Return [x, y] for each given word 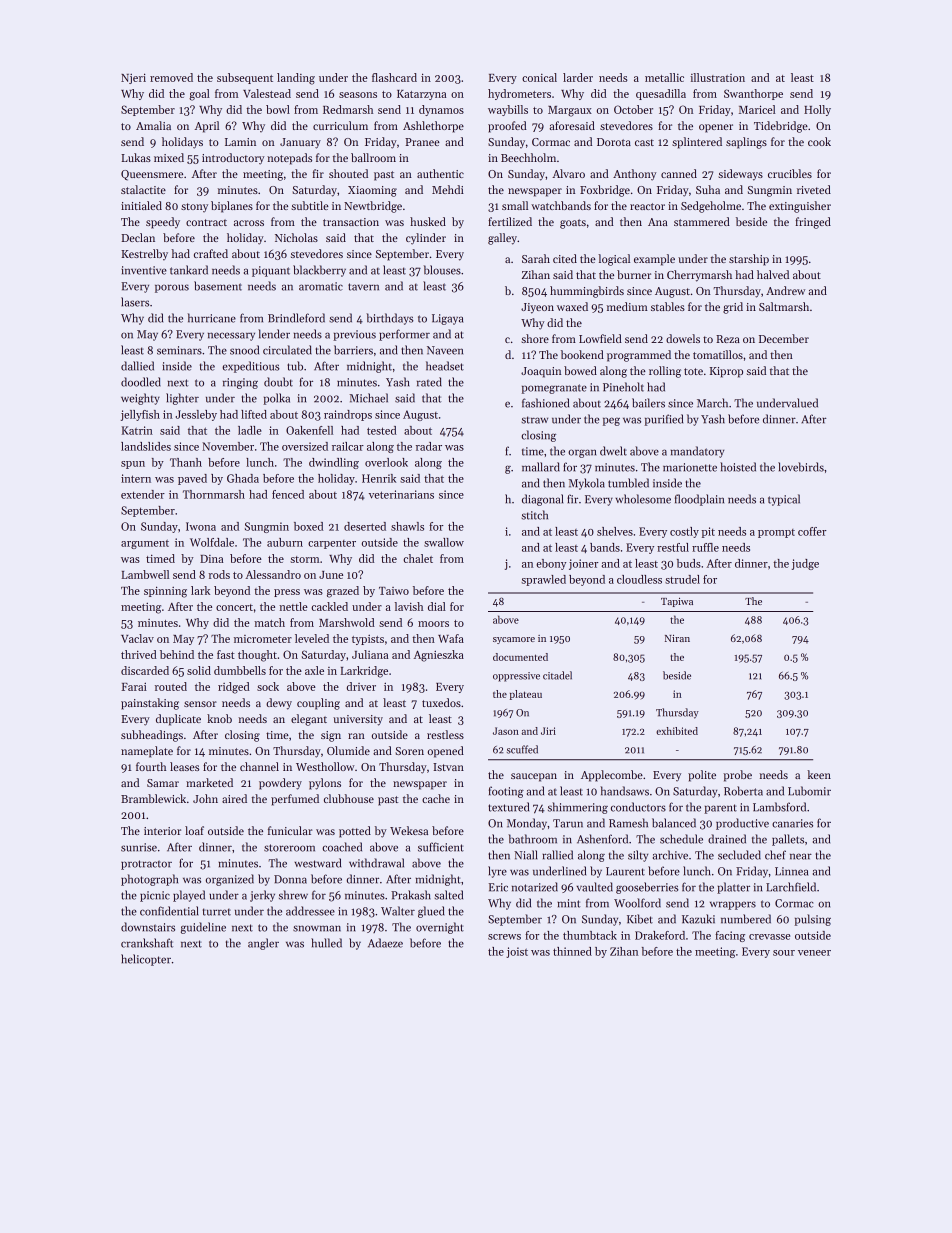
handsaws [624, 791]
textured [508, 807]
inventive [144, 270]
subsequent [245, 78]
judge [805, 564]
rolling [665, 372]
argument [145, 544]
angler [263, 944]
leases [184, 766]
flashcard [394, 77]
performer [404, 335]
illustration [717, 77]
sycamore [514, 640]
